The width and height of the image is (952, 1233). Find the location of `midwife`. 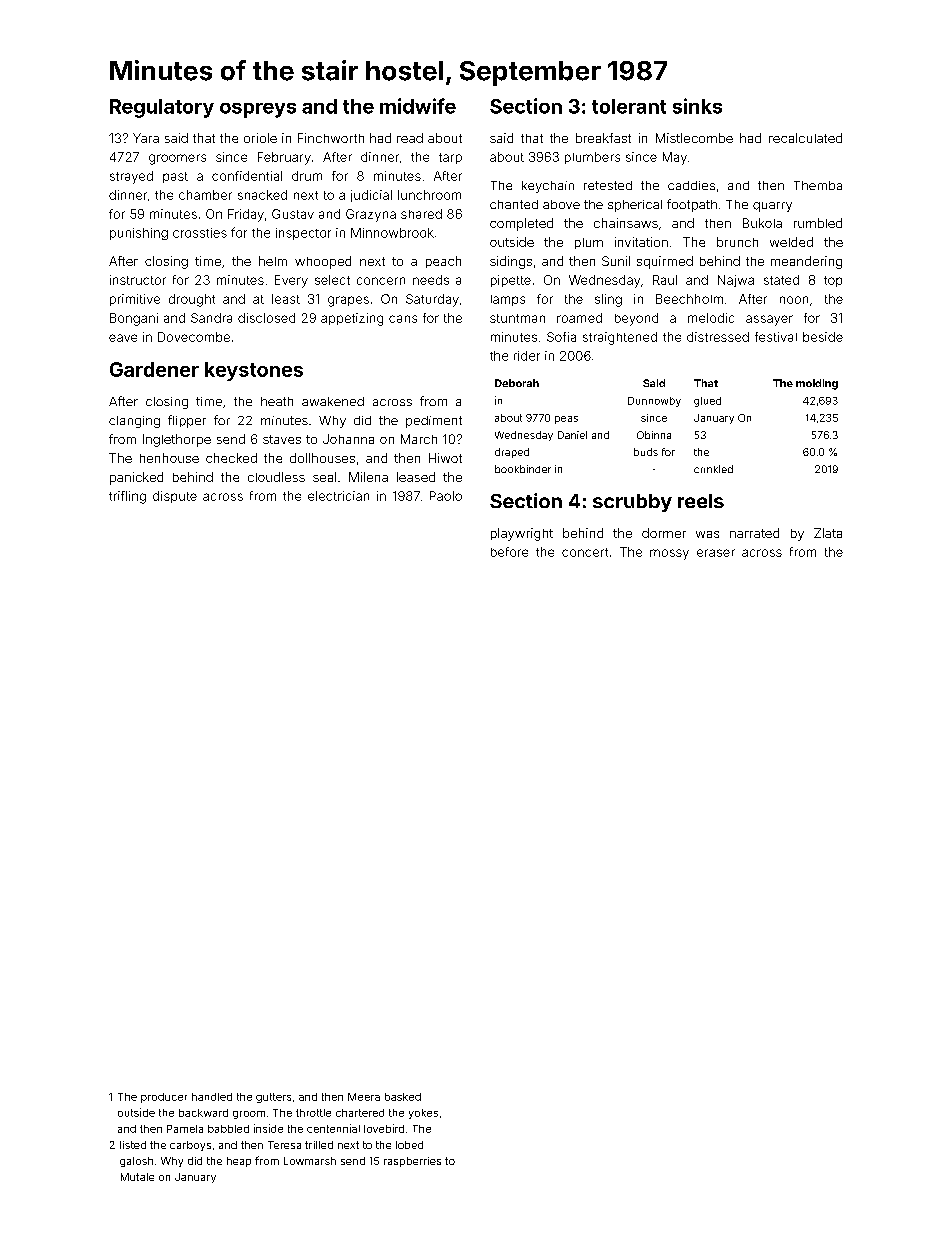

midwife is located at coordinates (418, 106).
